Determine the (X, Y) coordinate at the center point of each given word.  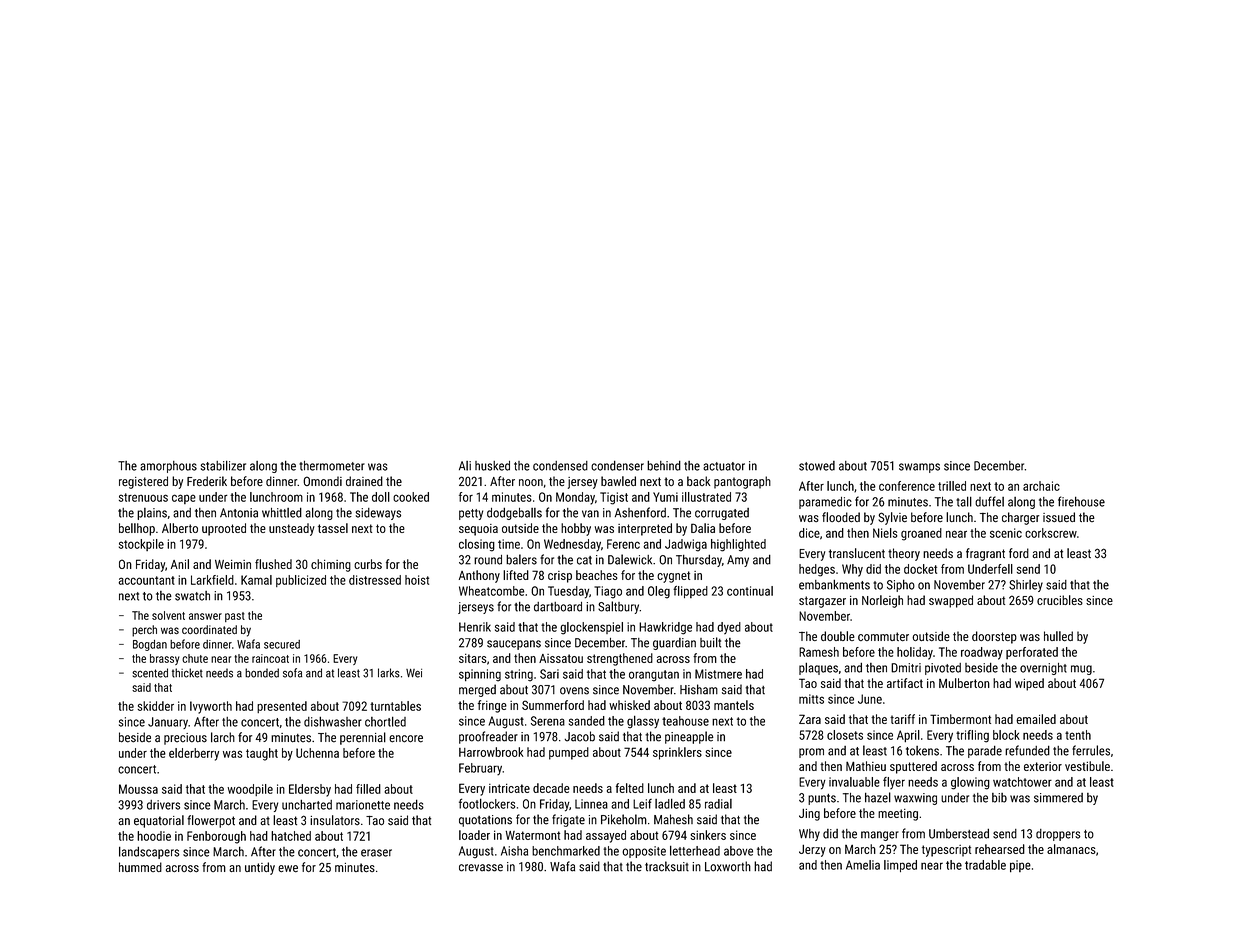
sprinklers (677, 753)
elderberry (194, 754)
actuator (724, 466)
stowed (817, 466)
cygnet (673, 577)
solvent (168, 615)
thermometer (332, 466)
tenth (1078, 735)
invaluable (854, 782)
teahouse (685, 721)
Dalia (703, 528)
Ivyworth (211, 707)
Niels (885, 533)
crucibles (1060, 600)
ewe (288, 869)
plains (152, 514)
